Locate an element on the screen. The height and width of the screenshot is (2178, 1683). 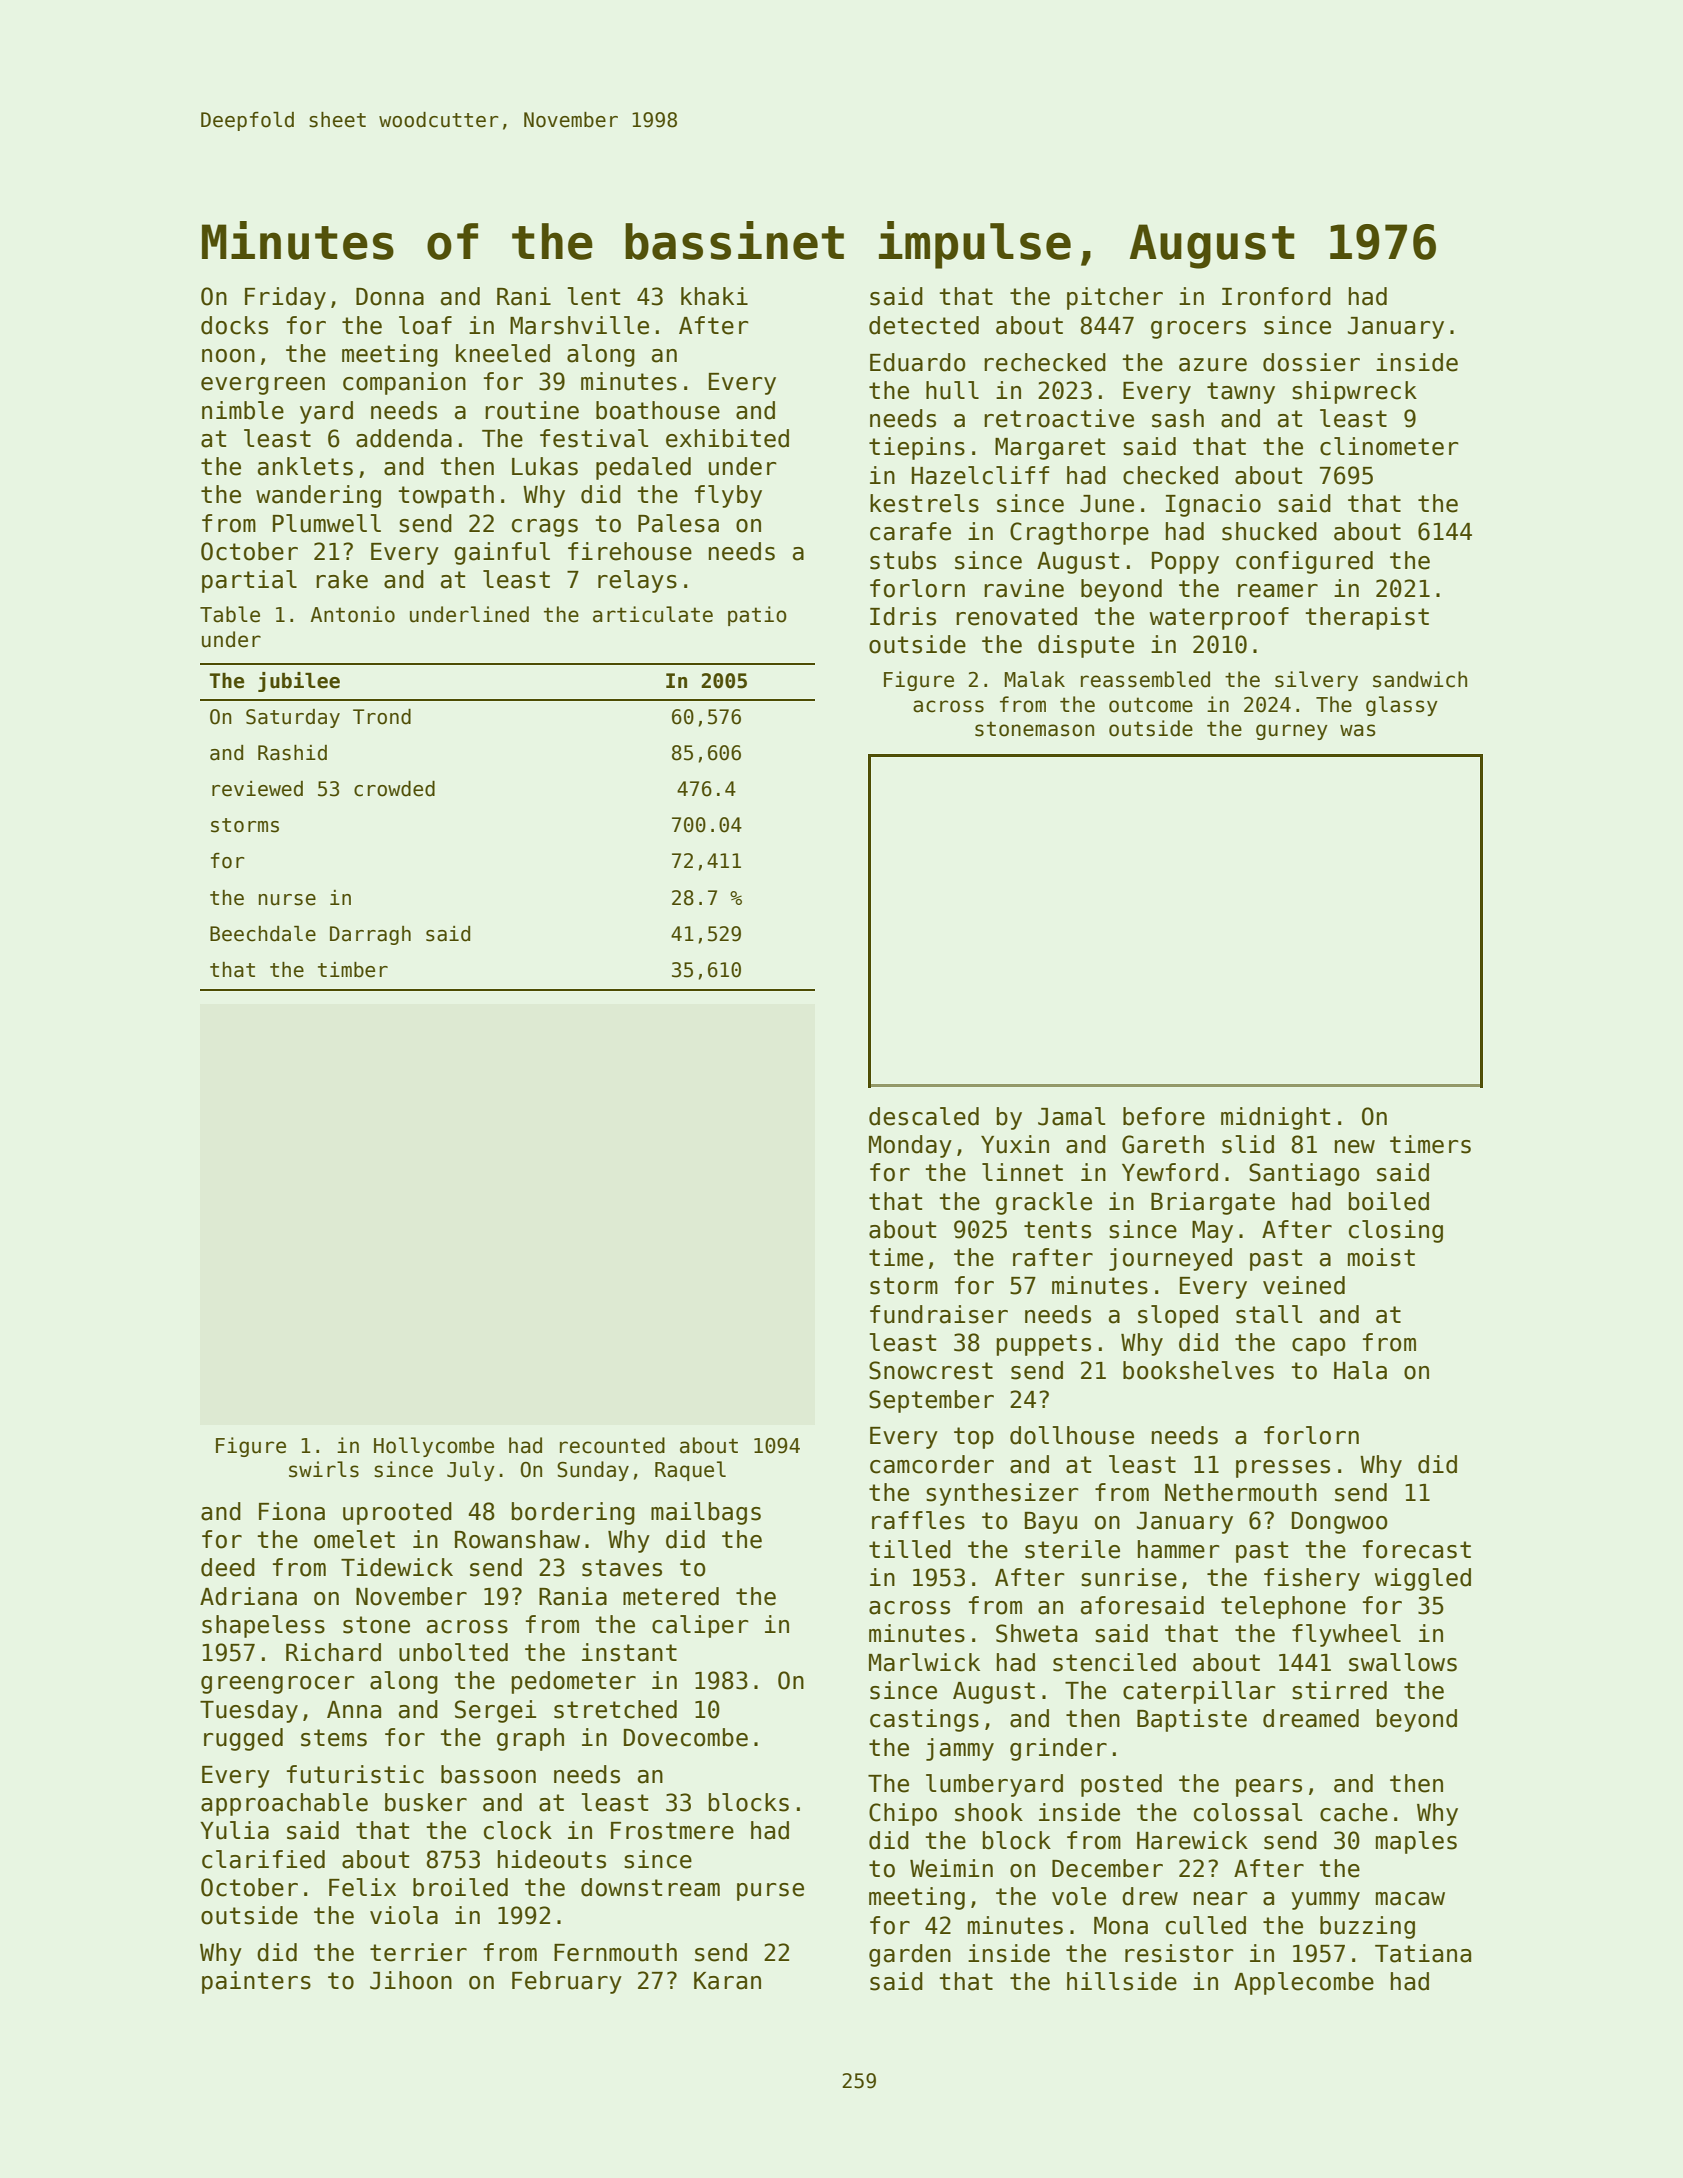
Malak is located at coordinates (1035, 679).
